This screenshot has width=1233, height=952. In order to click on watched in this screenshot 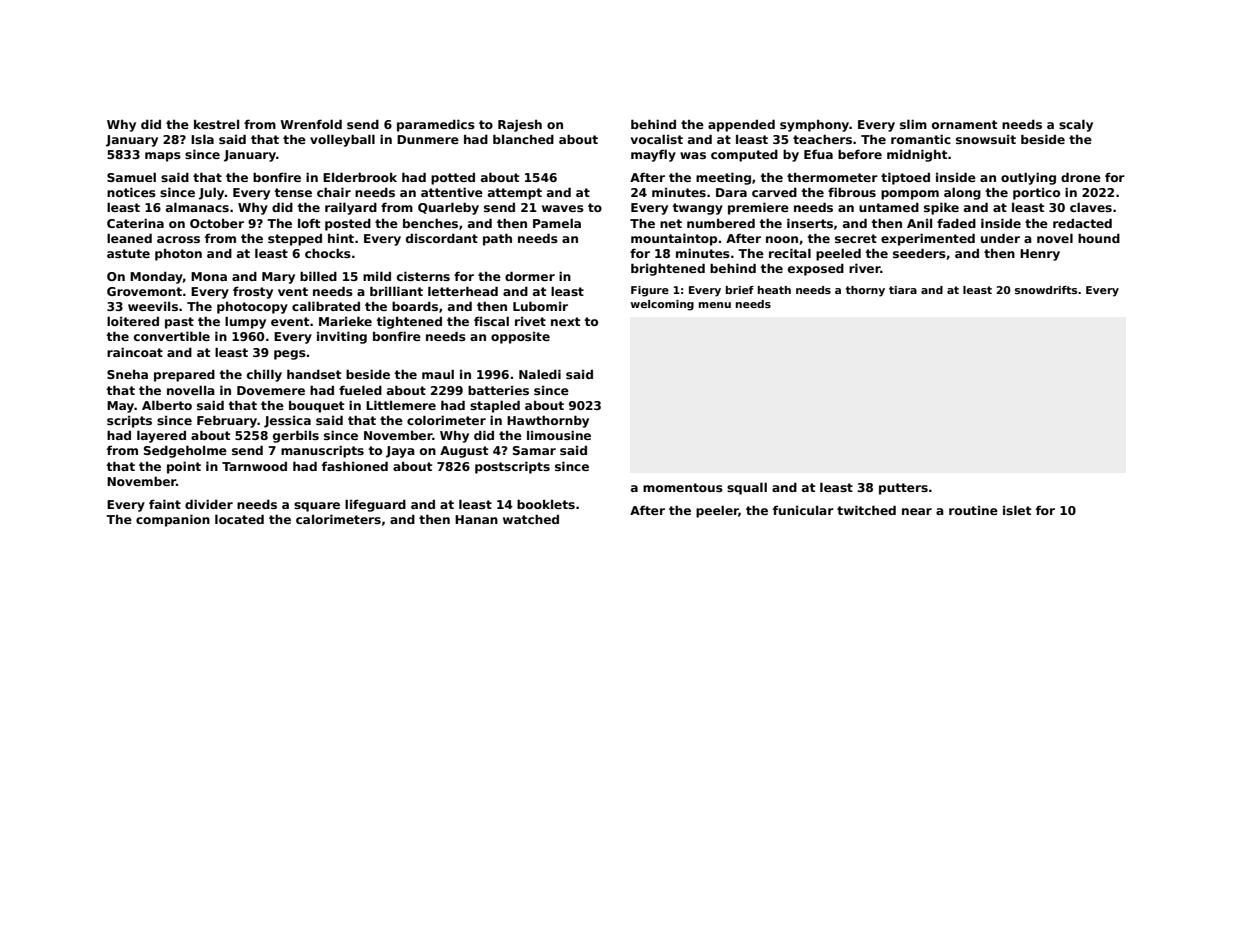, I will do `click(531, 519)`.
